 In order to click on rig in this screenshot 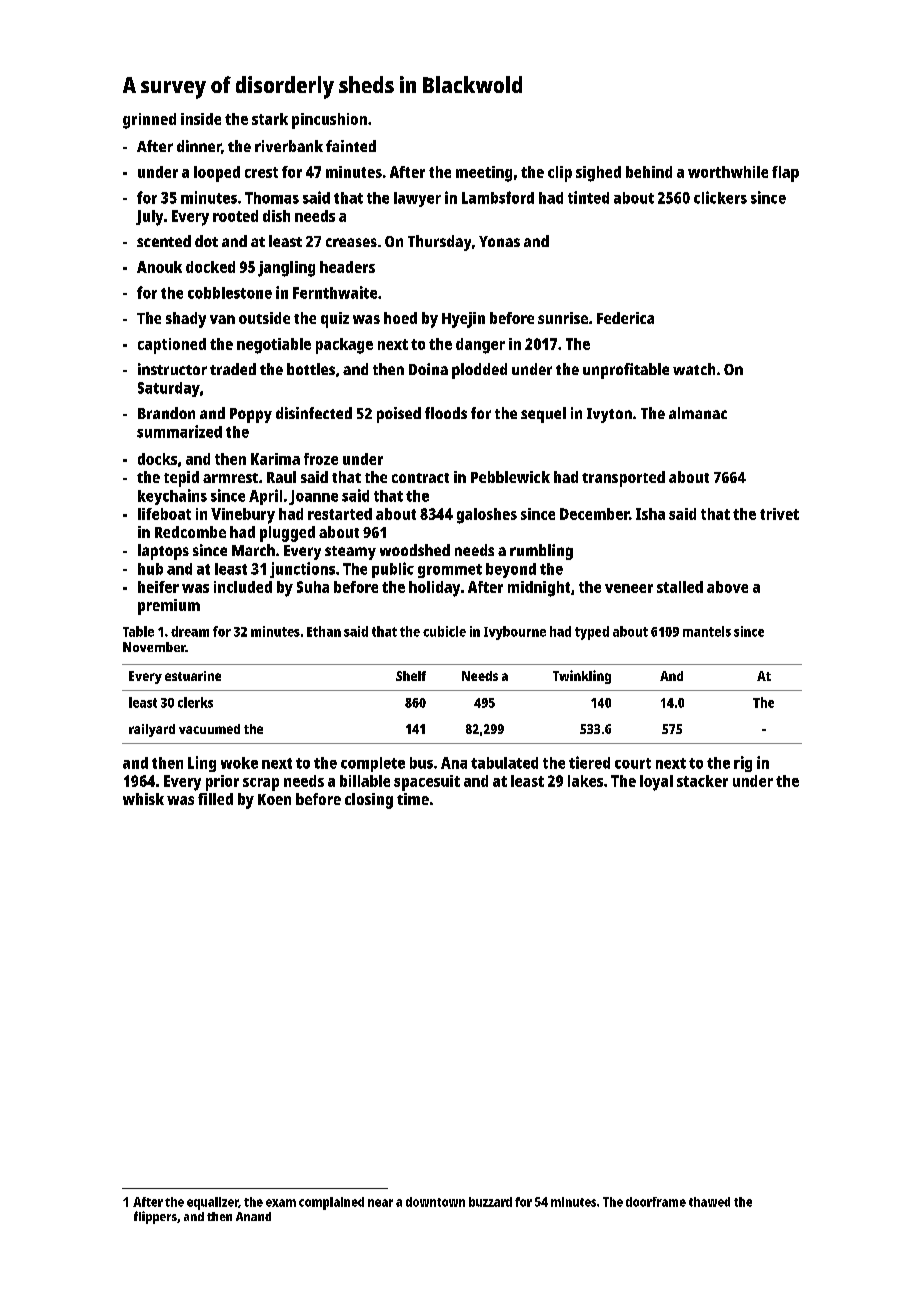, I will do `click(743, 764)`.
